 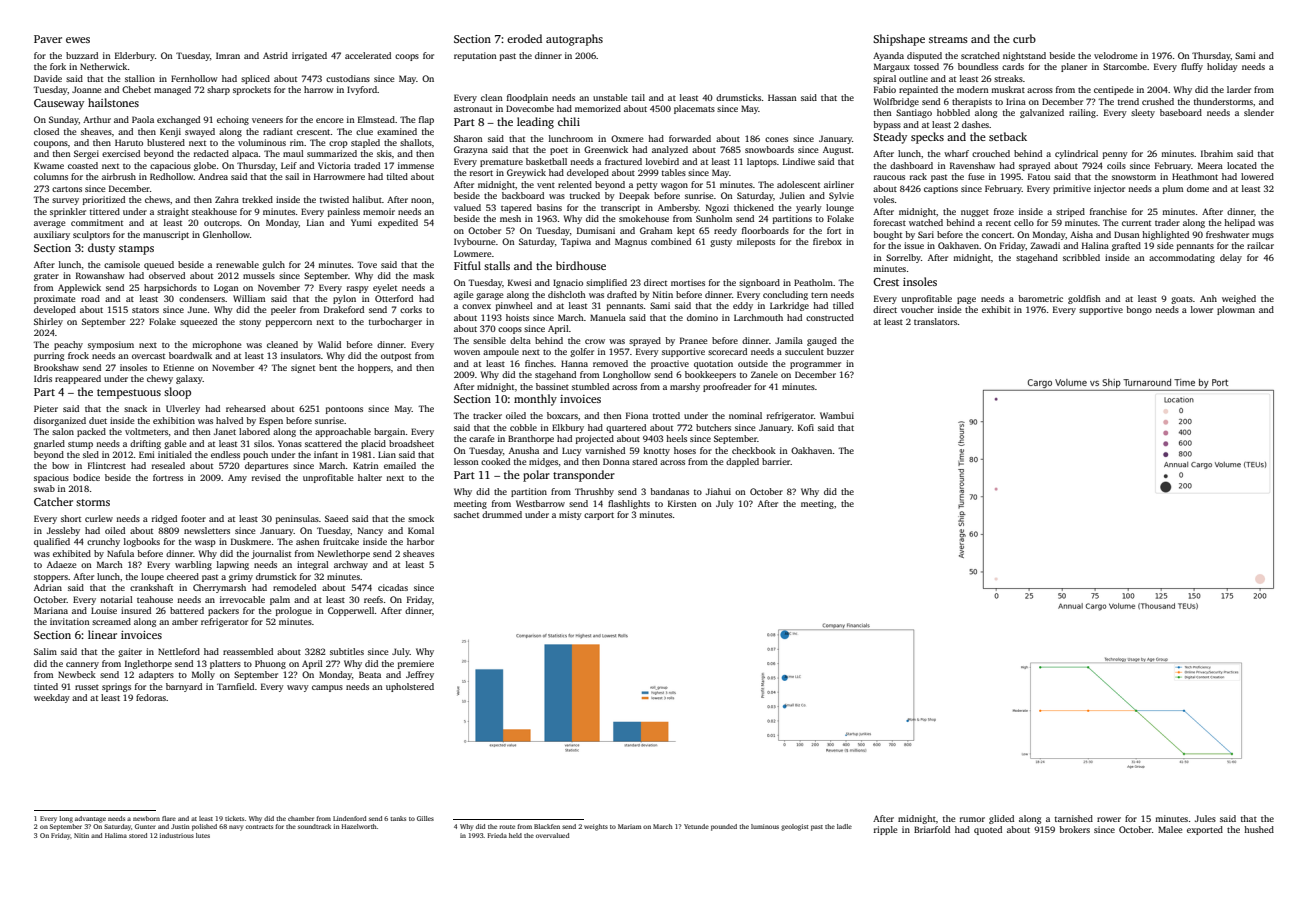 What do you see at coordinates (1024, 38) in the image?
I see `curb` at bounding box center [1024, 38].
